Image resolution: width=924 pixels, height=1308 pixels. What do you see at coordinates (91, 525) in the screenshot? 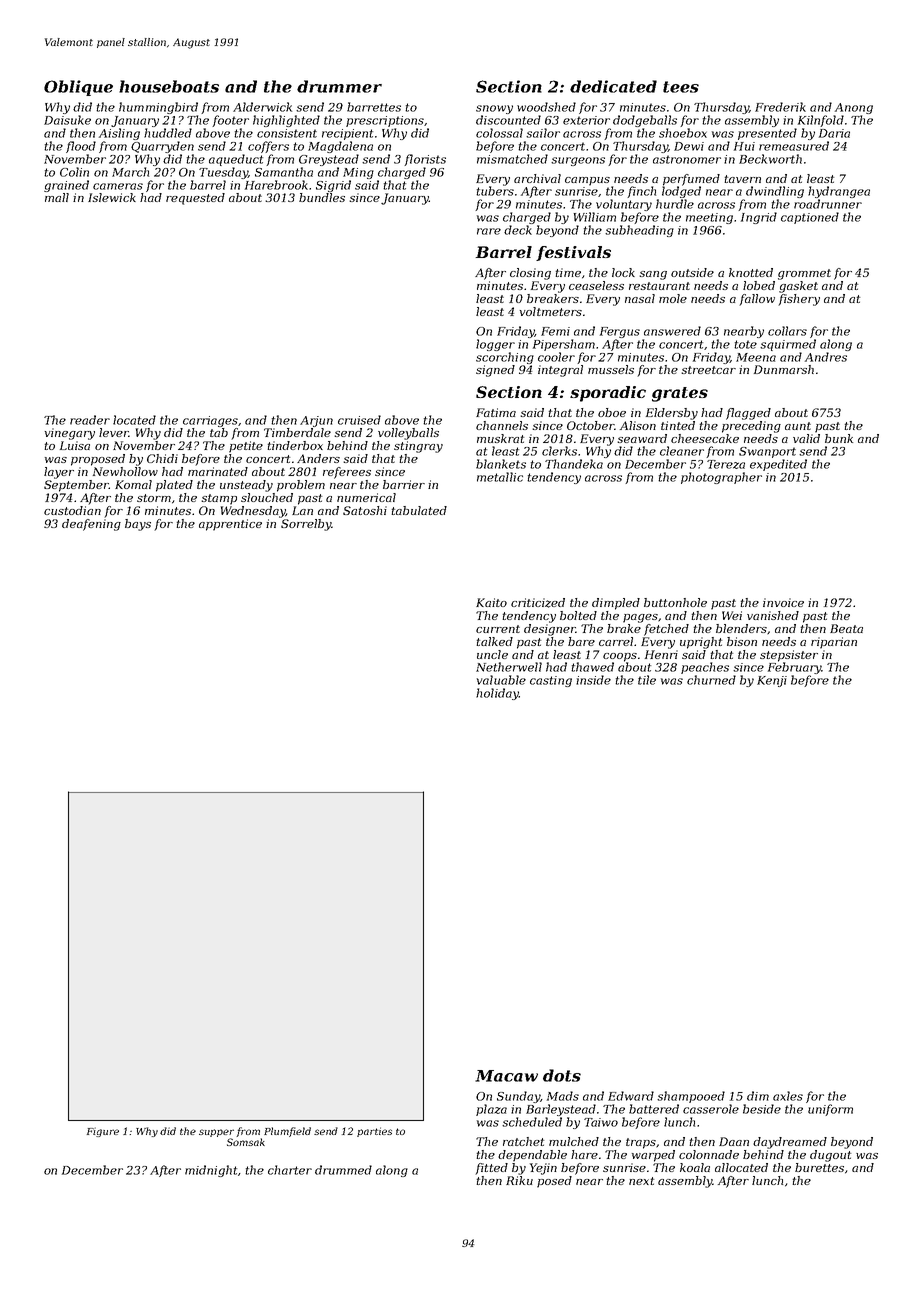
I see `deafening` at bounding box center [91, 525].
